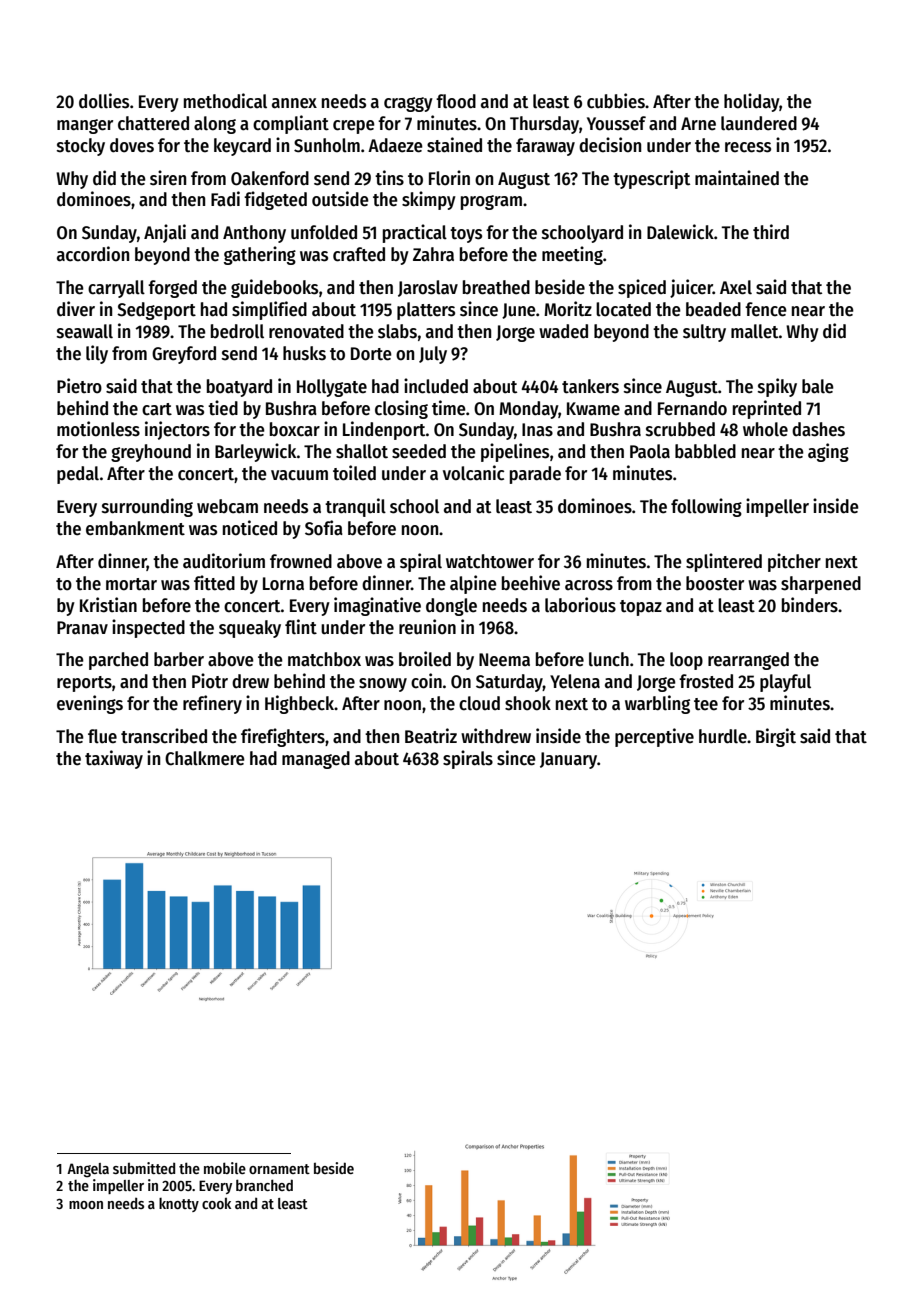 The height and width of the screenshot is (1308, 924). I want to click on transcribed, so click(164, 736).
